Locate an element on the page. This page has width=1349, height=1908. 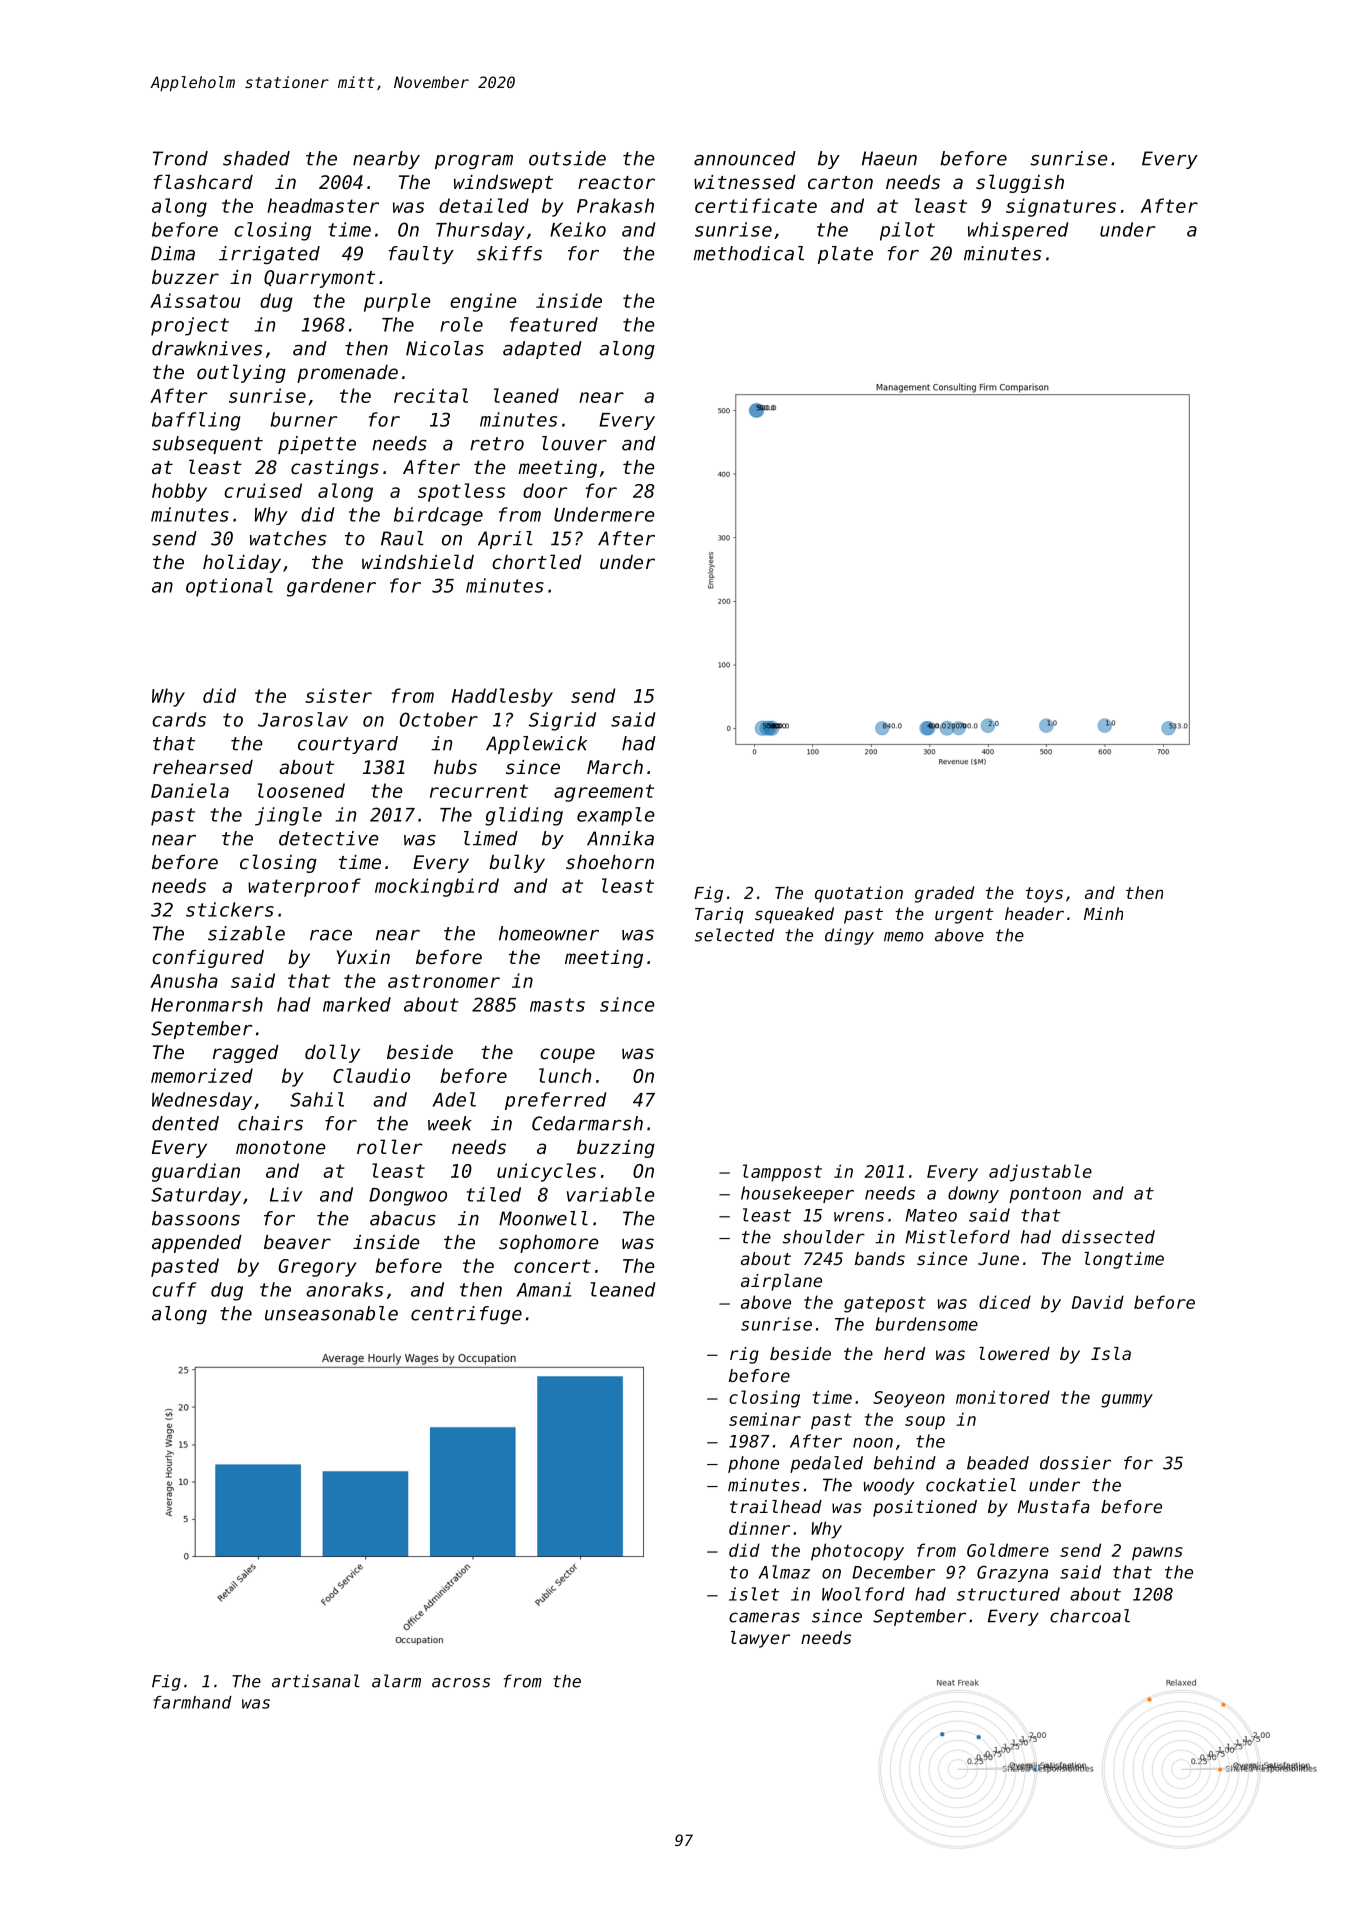
pontoon is located at coordinates (1045, 1195).
